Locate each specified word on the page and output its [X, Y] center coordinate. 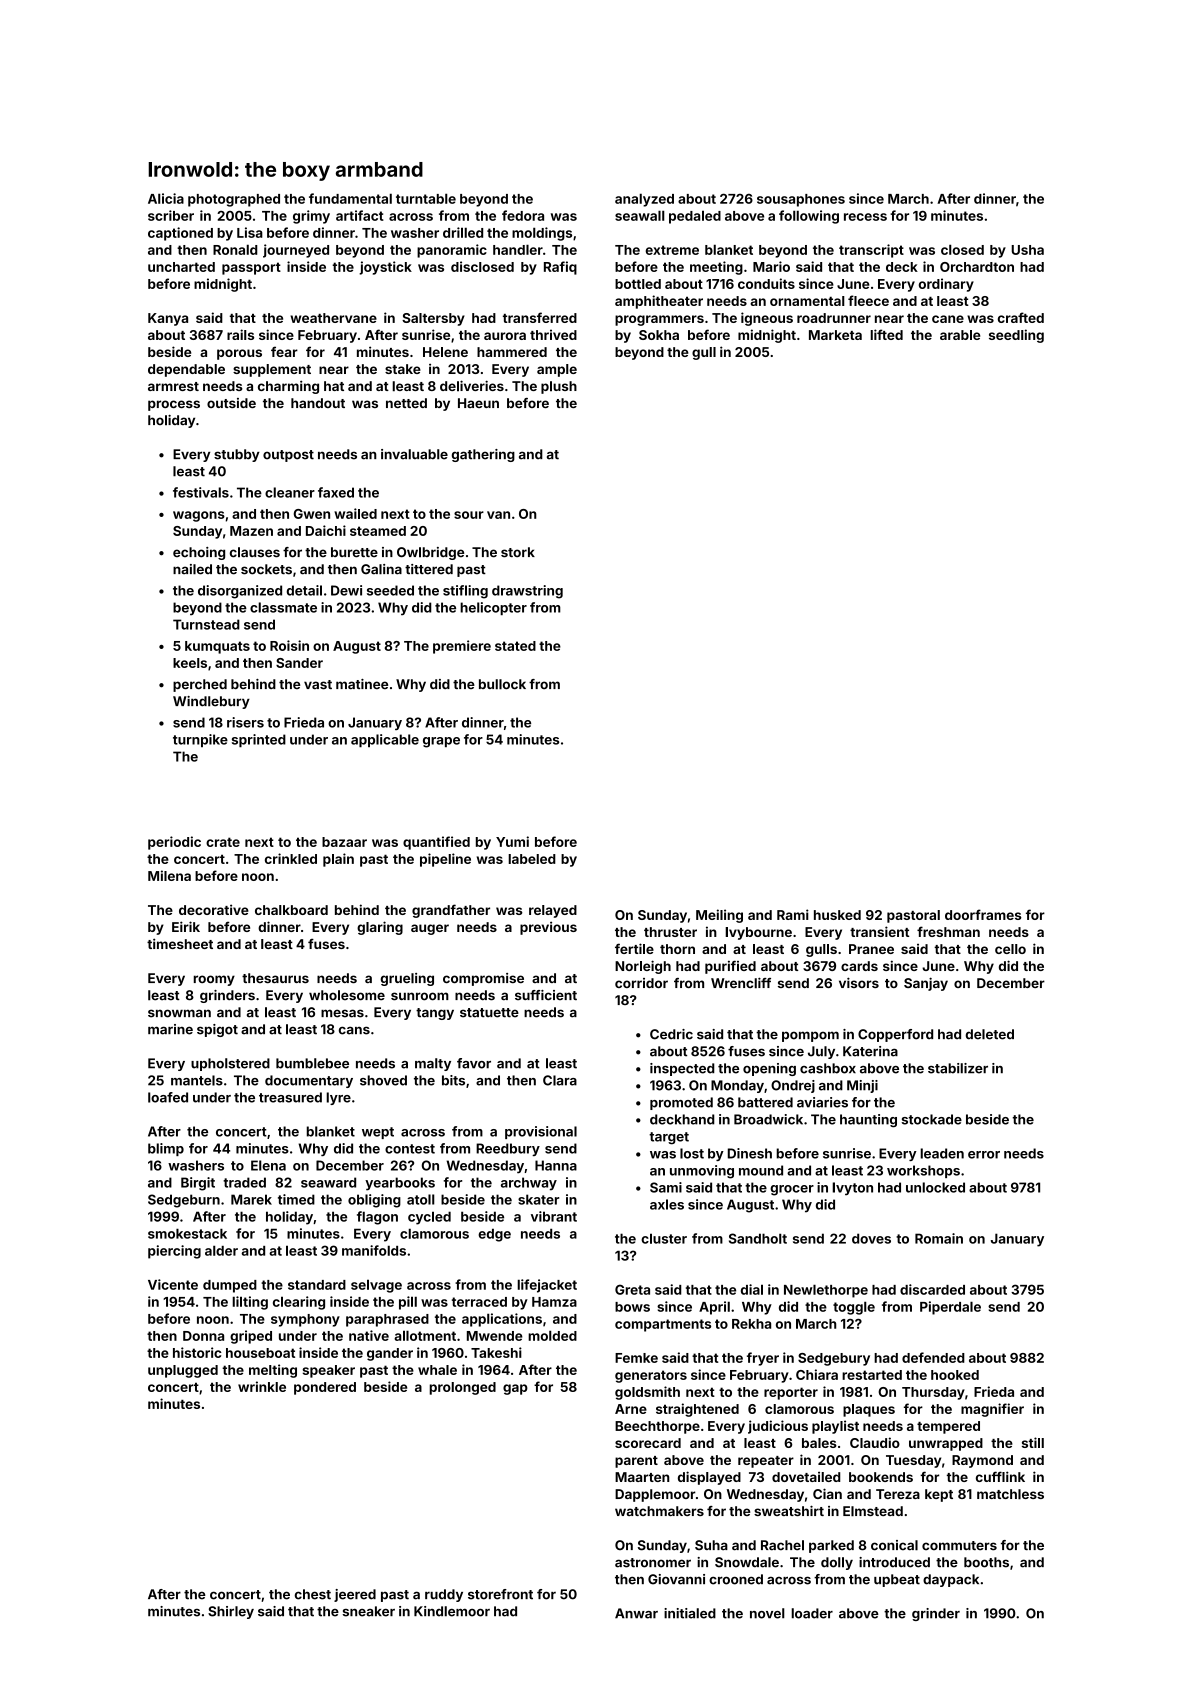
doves [871, 1238]
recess [865, 217]
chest [313, 1594]
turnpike [200, 740]
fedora [523, 215]
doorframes [983, 914]
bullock [502, 684]
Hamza [554, 1302]
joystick [385, 268]
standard [317, 1285]
